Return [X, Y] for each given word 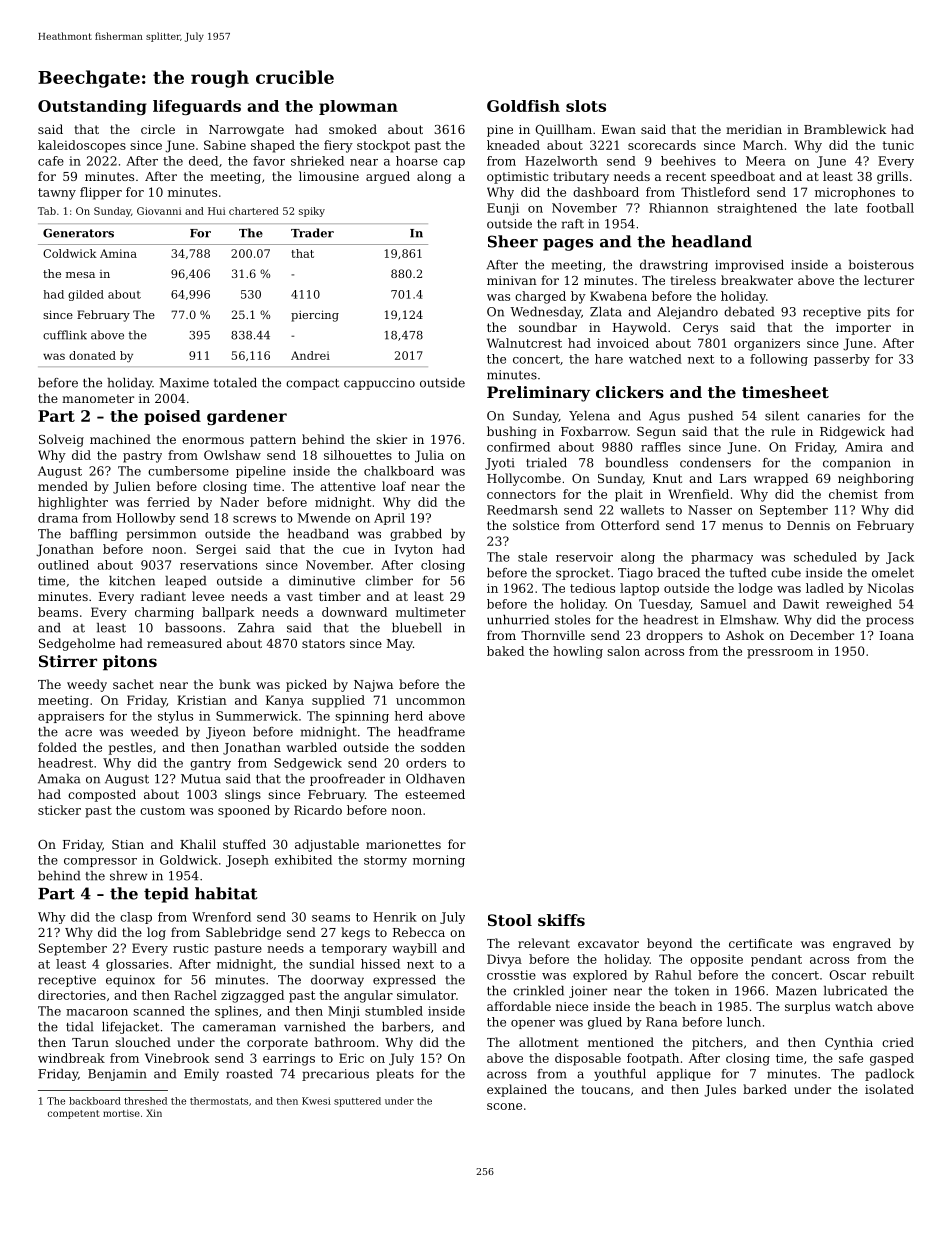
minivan [512, 280]
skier [391, 439]
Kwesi [316, 1101]
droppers [674, 636]
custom [162, 810]
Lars [733, 478]
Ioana [897, 635]
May [400, 645]
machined [120, 439]
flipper [101, 193]
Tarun [90, 1042]
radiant [163, 596]
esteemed [435, 794]
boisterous [881, 265]
